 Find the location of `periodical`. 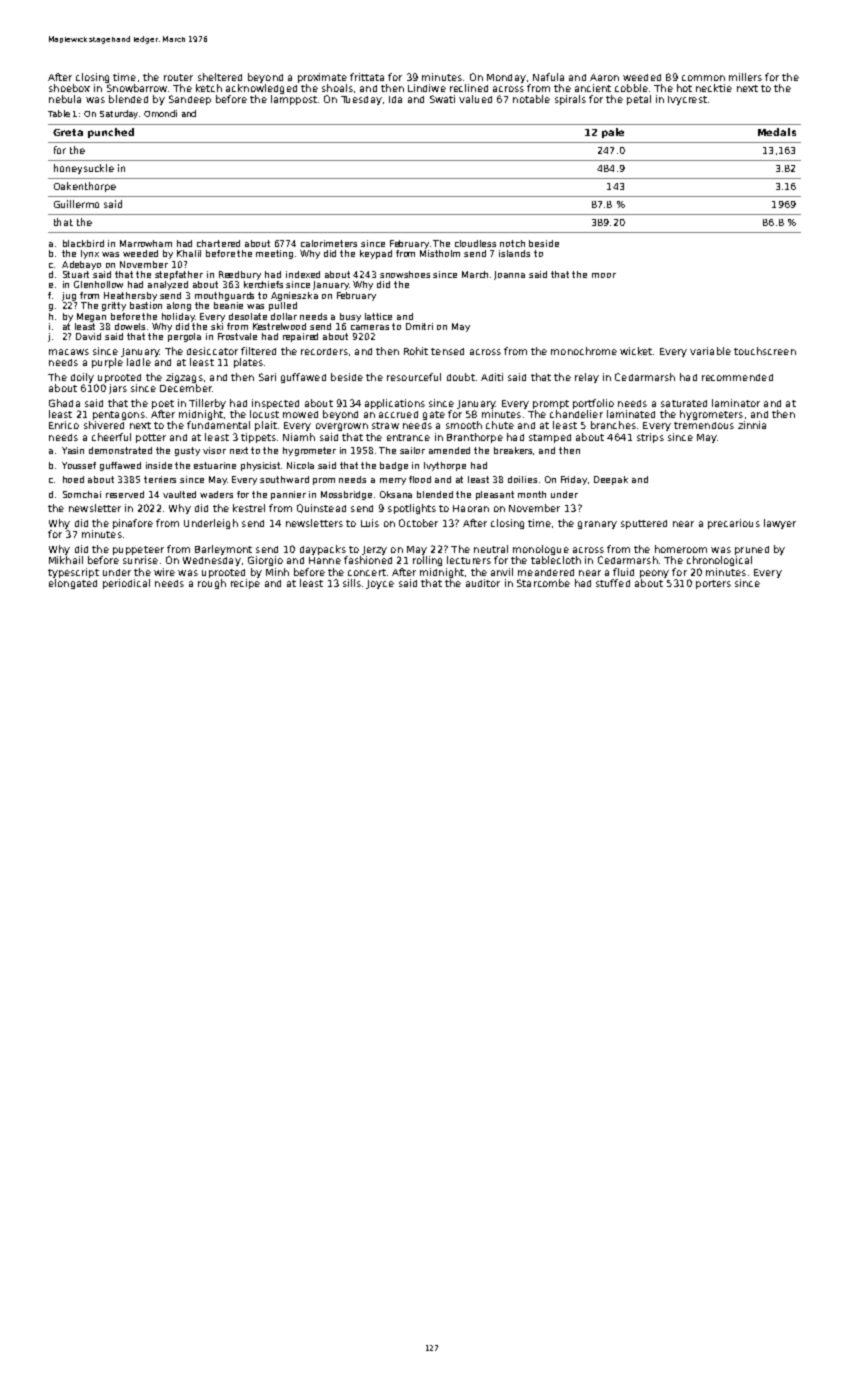

periodical is located at coordinates (126, 584).
